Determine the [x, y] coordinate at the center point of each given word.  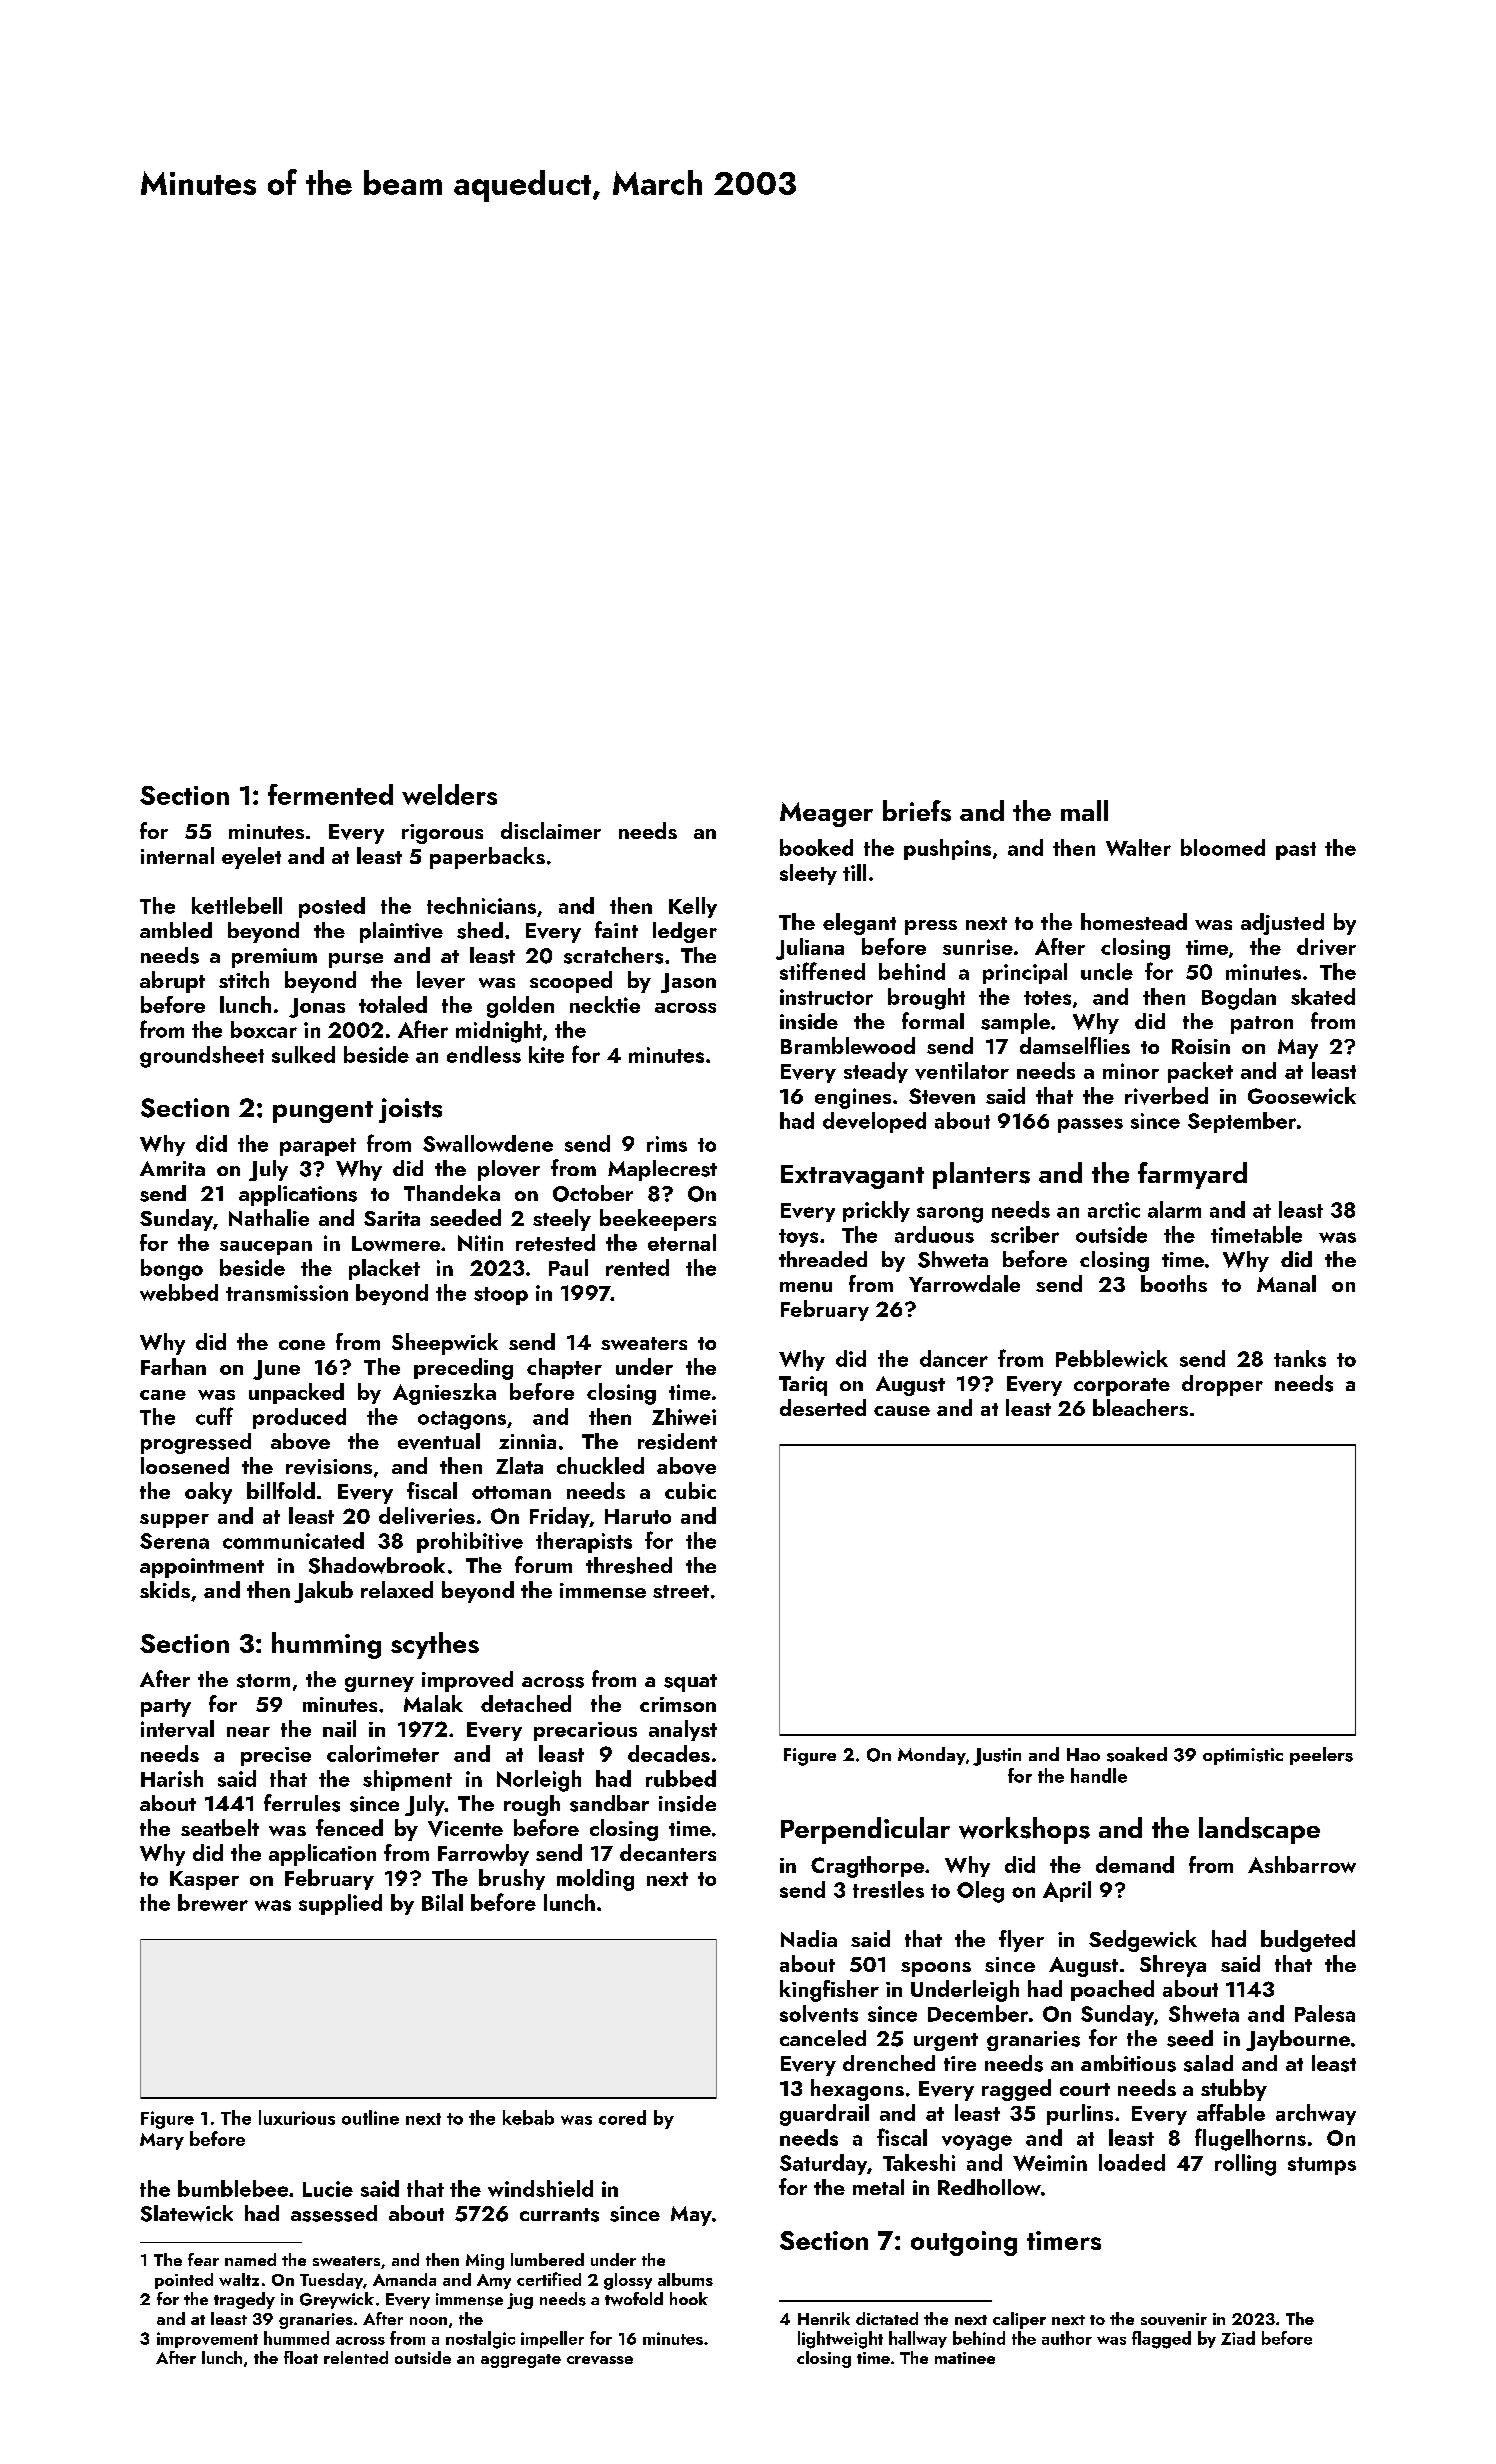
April [1067, 1891]
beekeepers [658, 1220]
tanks [1300, 1358]
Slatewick [187, 2213]
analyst [683, 1730]
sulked [303, 1054]
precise [276, 1756]
